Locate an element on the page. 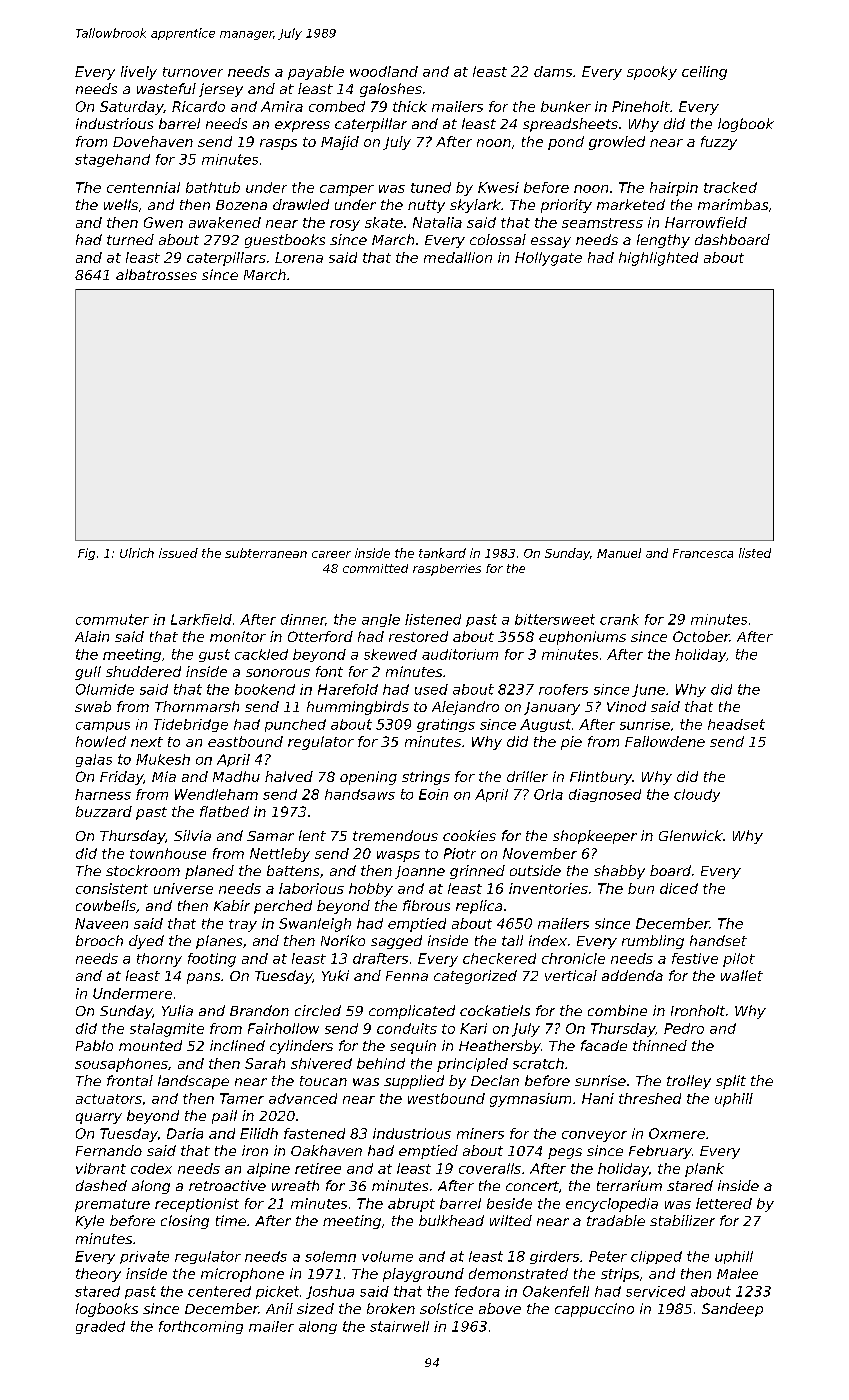 The height and width of the document is (1400, 849). bathtub is located at coordinates (213, 187).
